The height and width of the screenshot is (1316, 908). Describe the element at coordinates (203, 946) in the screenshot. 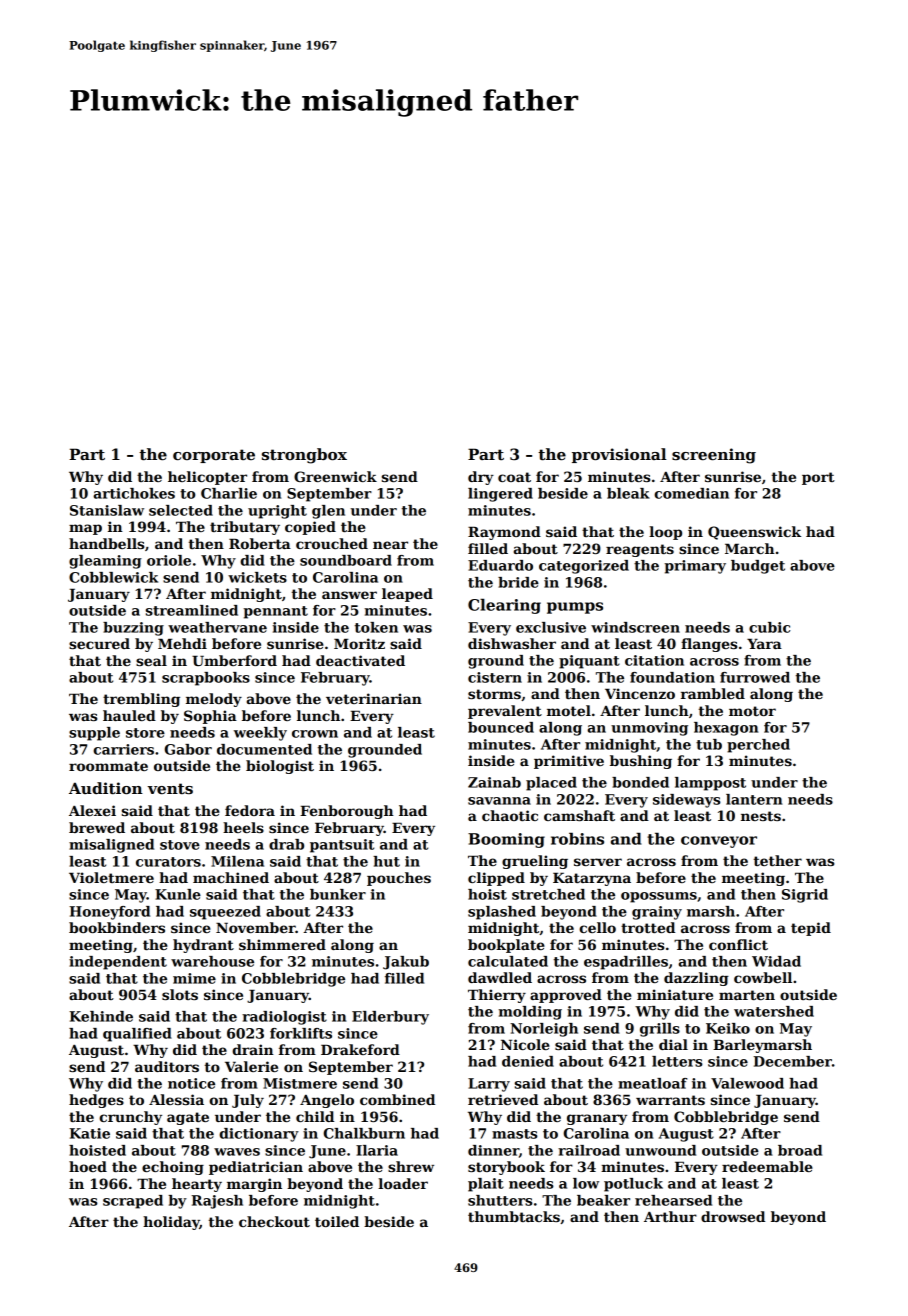

I see `hydrant` at that location.
